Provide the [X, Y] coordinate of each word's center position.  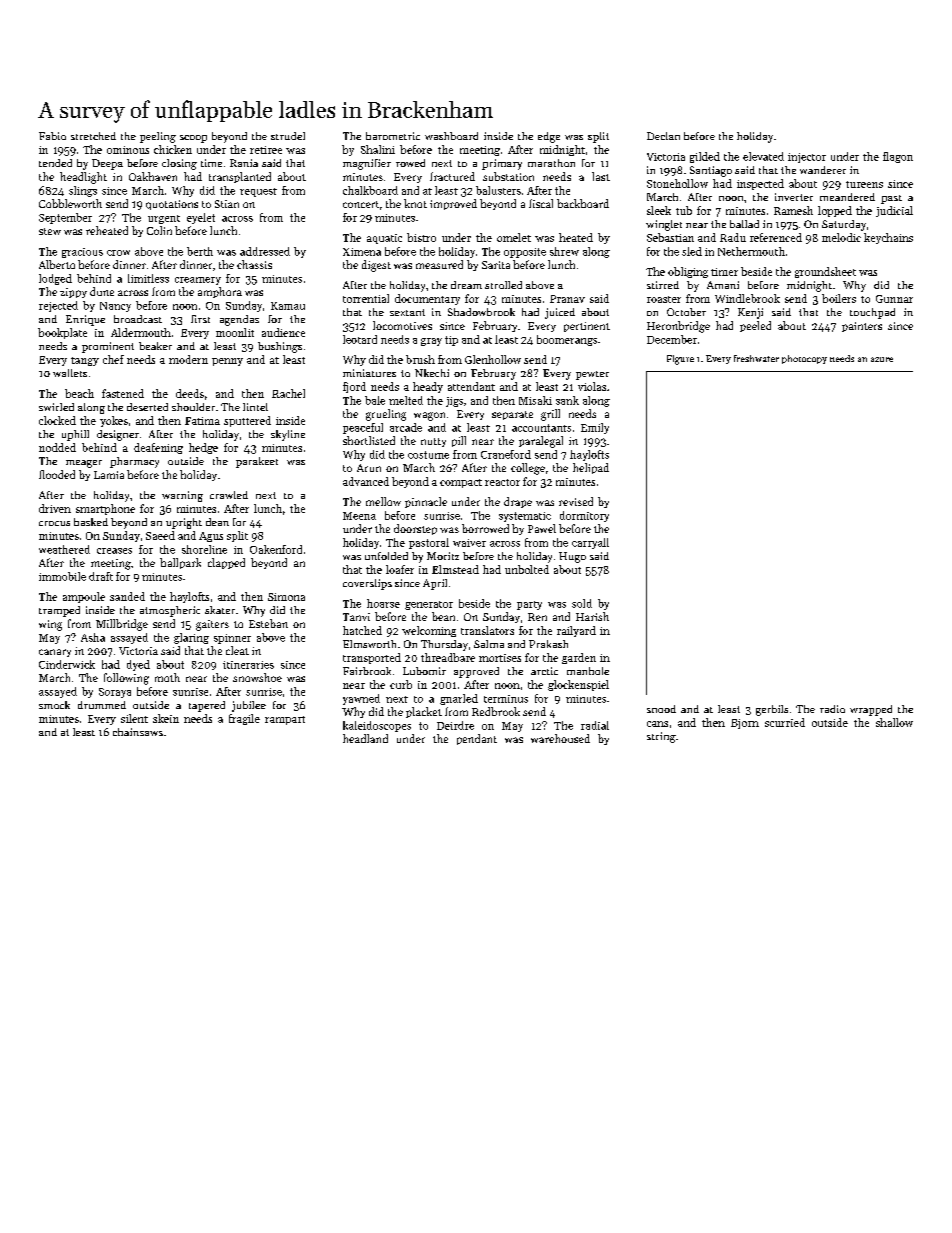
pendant [477, 739]
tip [451, 341]
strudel [288, 136]
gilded [705, 157]
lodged [55, 279]
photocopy [804, 359]
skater [220, 610]
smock [54, 705]
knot [415, 203]
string [661, 737]
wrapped [871, 710]
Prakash [548, 644]
